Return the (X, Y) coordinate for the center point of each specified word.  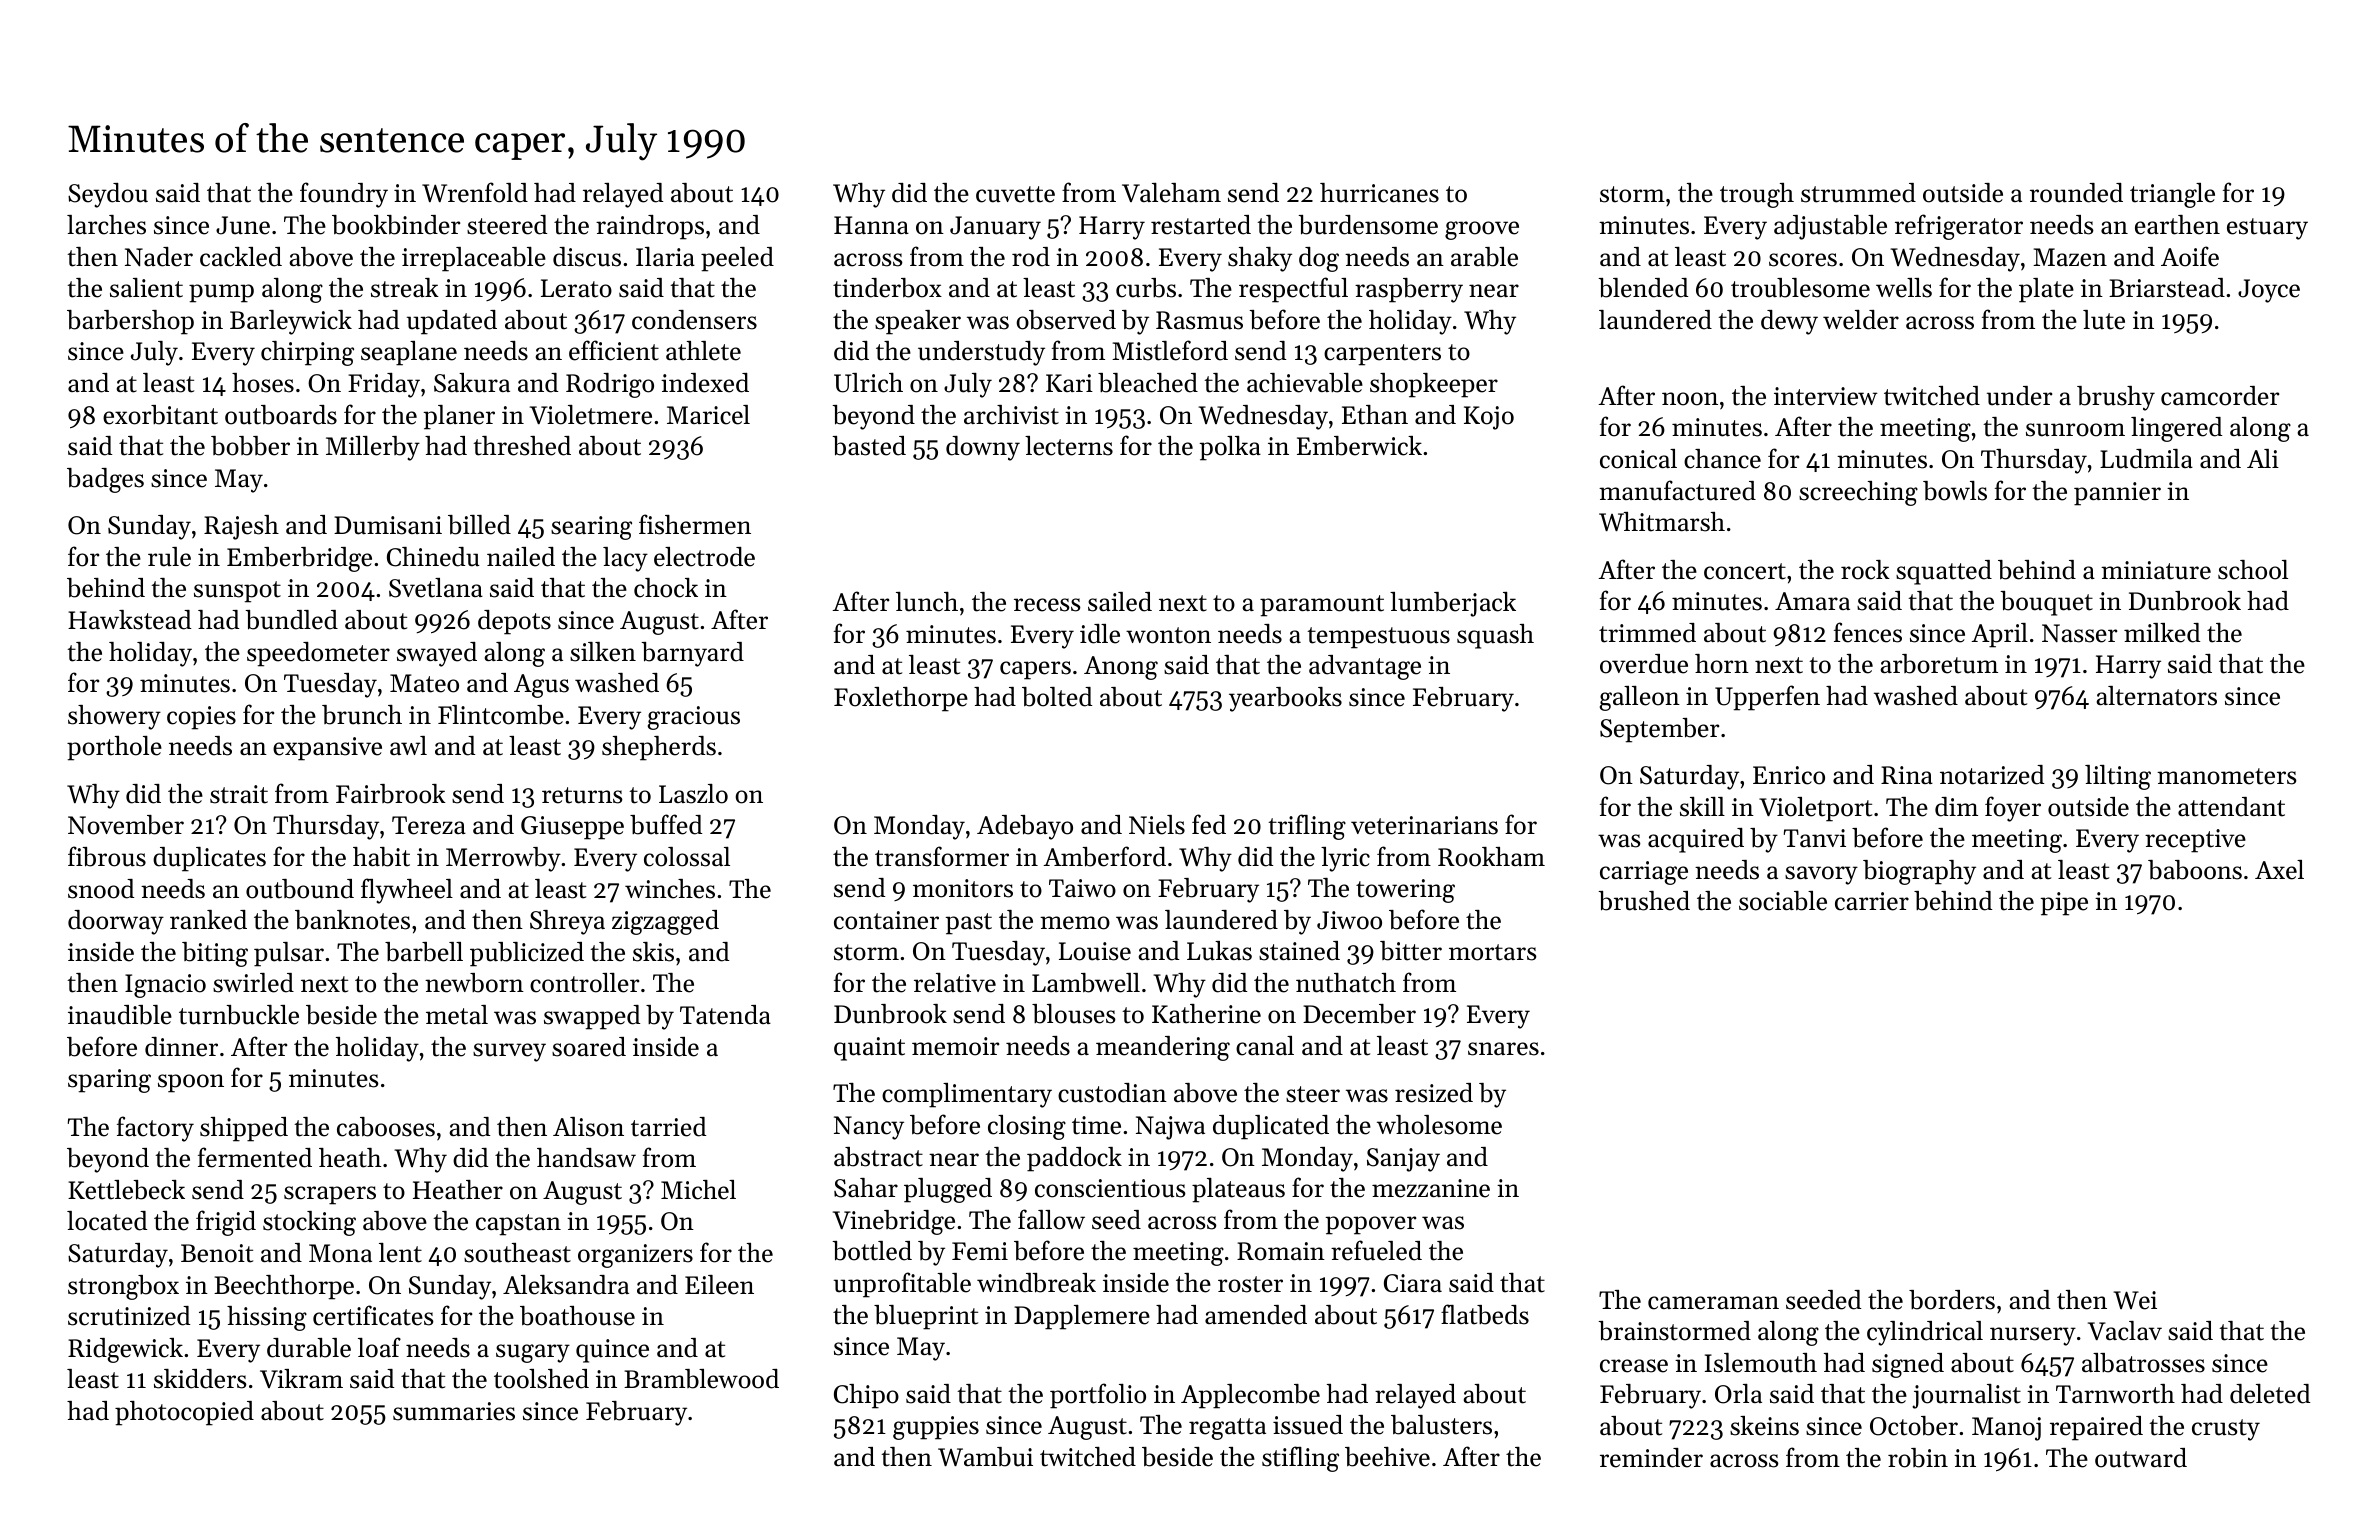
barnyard (692, 654)
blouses (1074, 1014)
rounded (2076, 193)
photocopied (184, 1413)
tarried (668, 1127)
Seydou (108, 195)
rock (1865, 570)
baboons (2195, 870)
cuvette (1015, 194)
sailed (1120, 602)
